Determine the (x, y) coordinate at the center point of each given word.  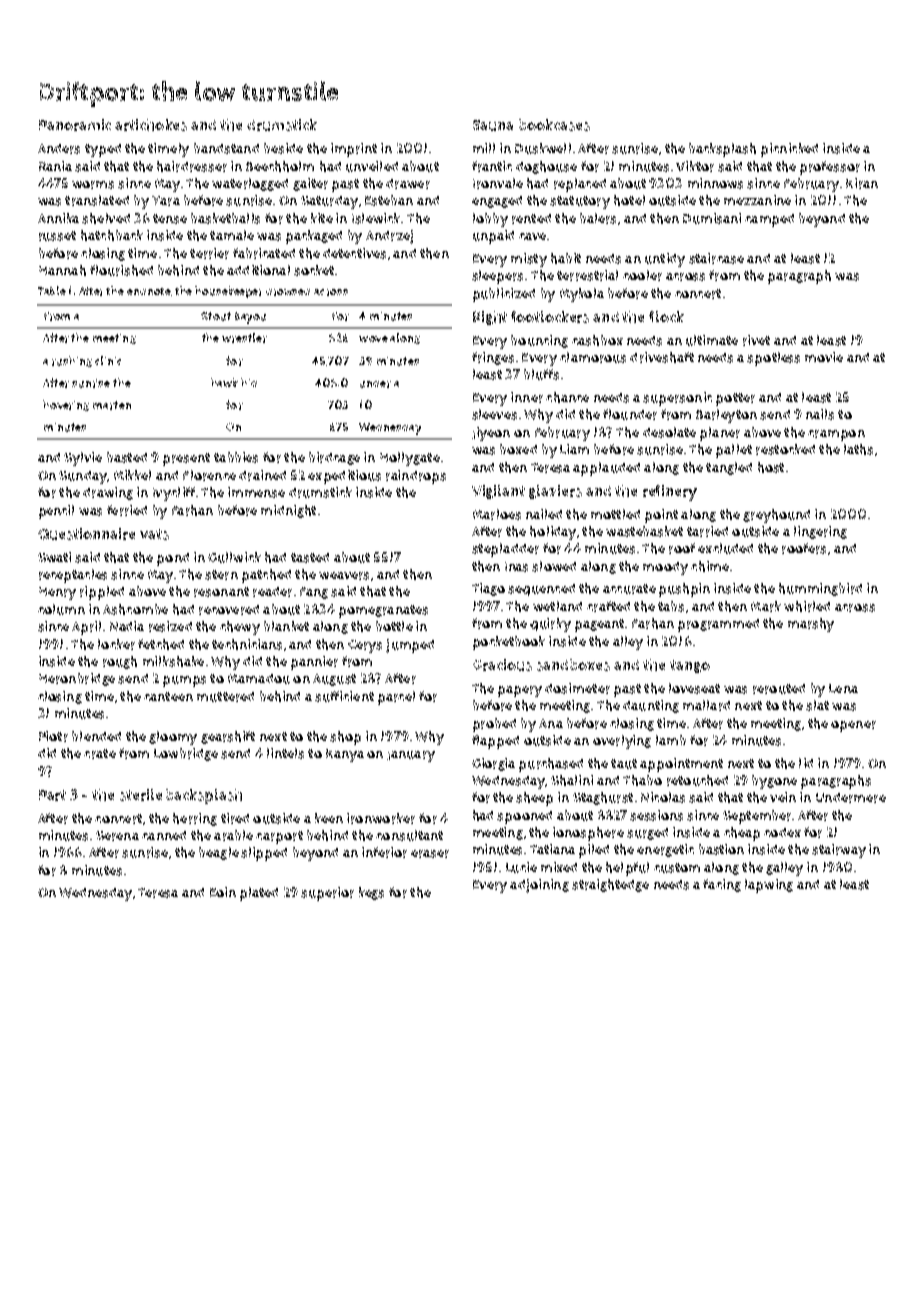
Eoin (223, 892)
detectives (354, 253)
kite (322, 218)
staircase (716, 258)
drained (262, 475)
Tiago (488, 589)
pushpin (684, 590)
